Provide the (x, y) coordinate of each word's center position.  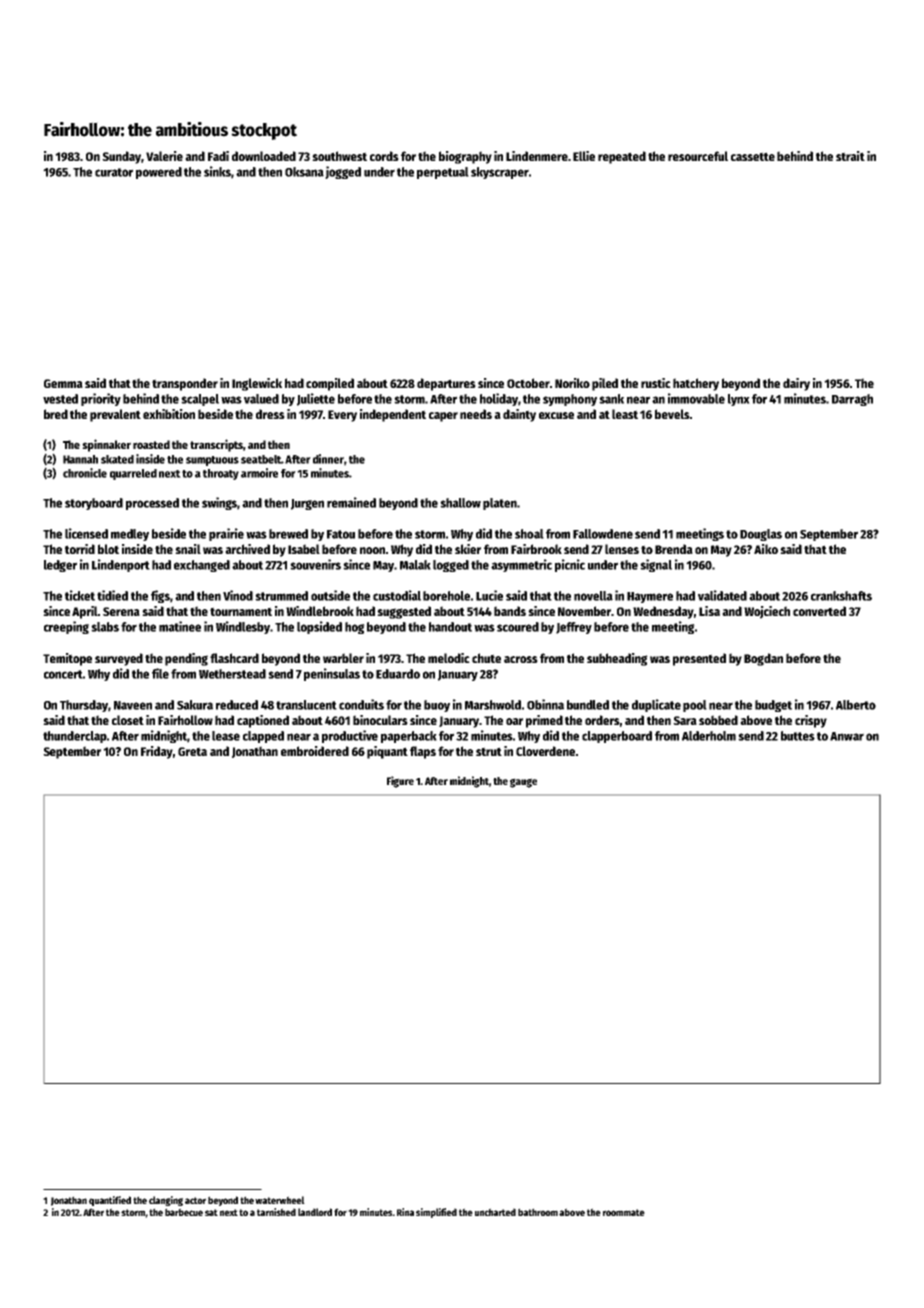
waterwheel (280, 1200)
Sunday (121, 157)
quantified (110, 1201)
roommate (624, 1212)
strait (850, 156)
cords (384, 156)
